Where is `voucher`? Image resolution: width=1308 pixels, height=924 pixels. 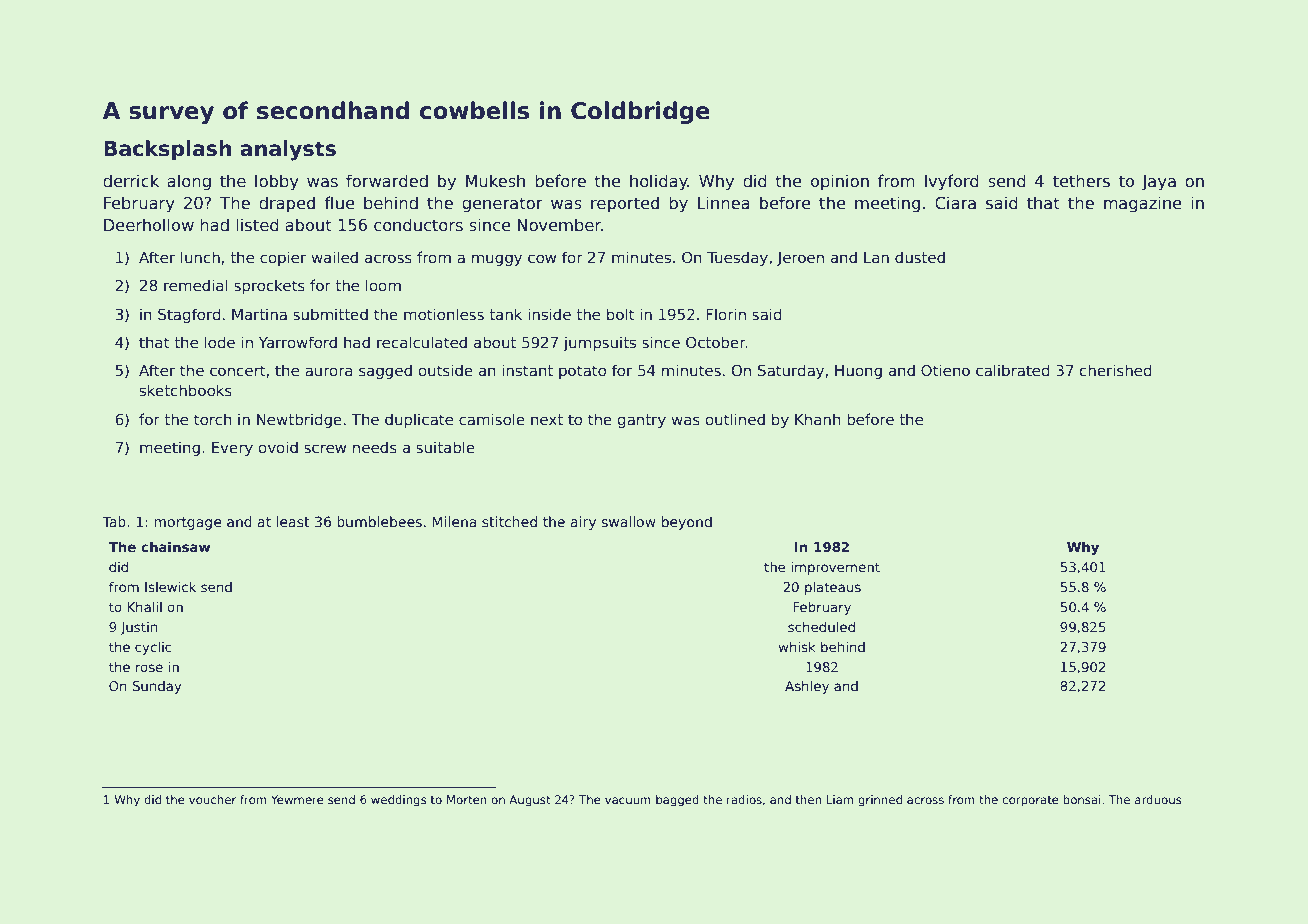 voucher is located at coordinates (212, 799).
